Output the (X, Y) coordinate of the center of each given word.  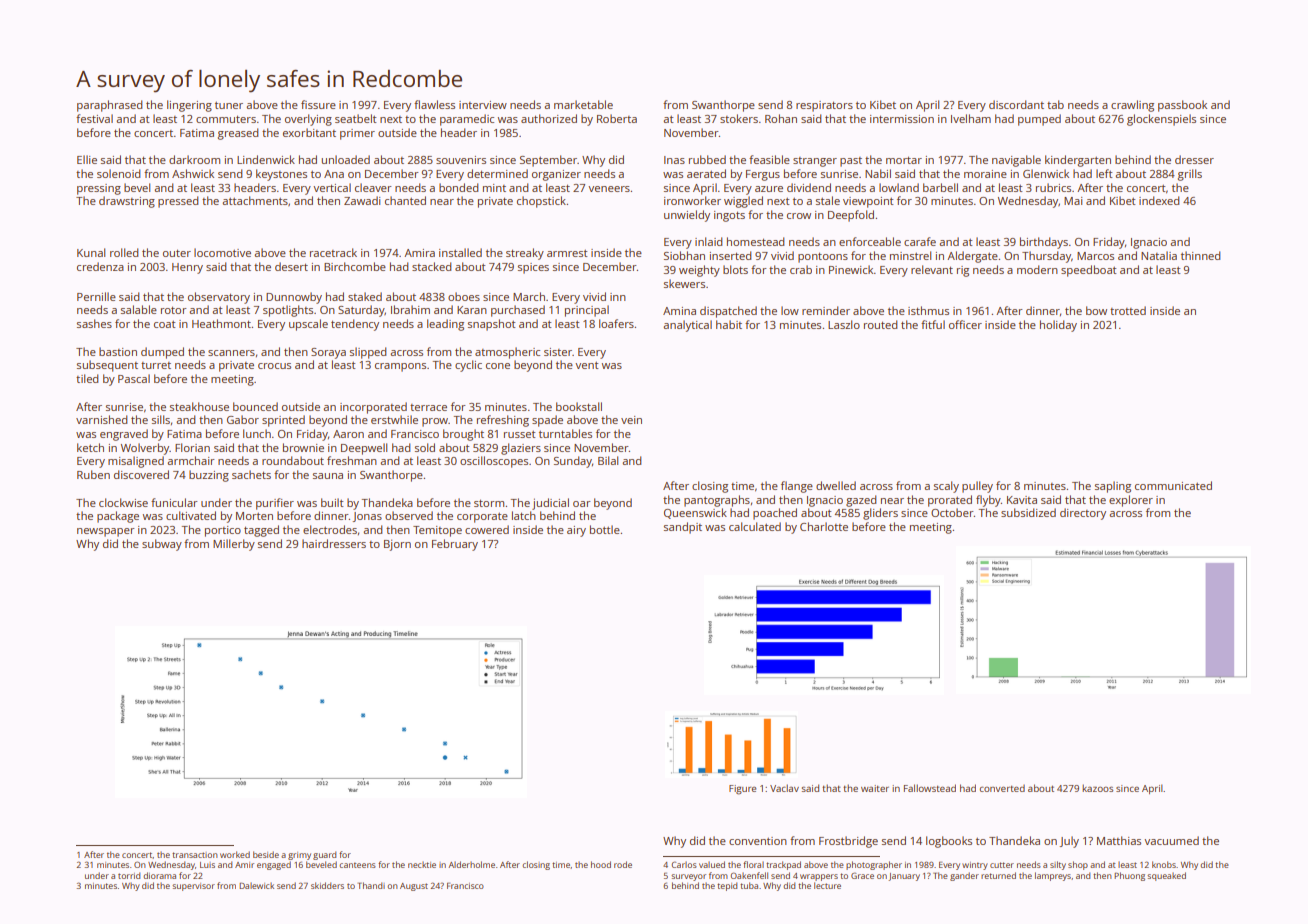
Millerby (234, 545)
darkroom (194, 159)
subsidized (1028, 512)
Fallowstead (930, 788)
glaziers (521, 449)
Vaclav (784, 788)
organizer (556, 175)
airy (576, 531)
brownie (303, 447)
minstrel (910, 255)
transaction (195, 855)
